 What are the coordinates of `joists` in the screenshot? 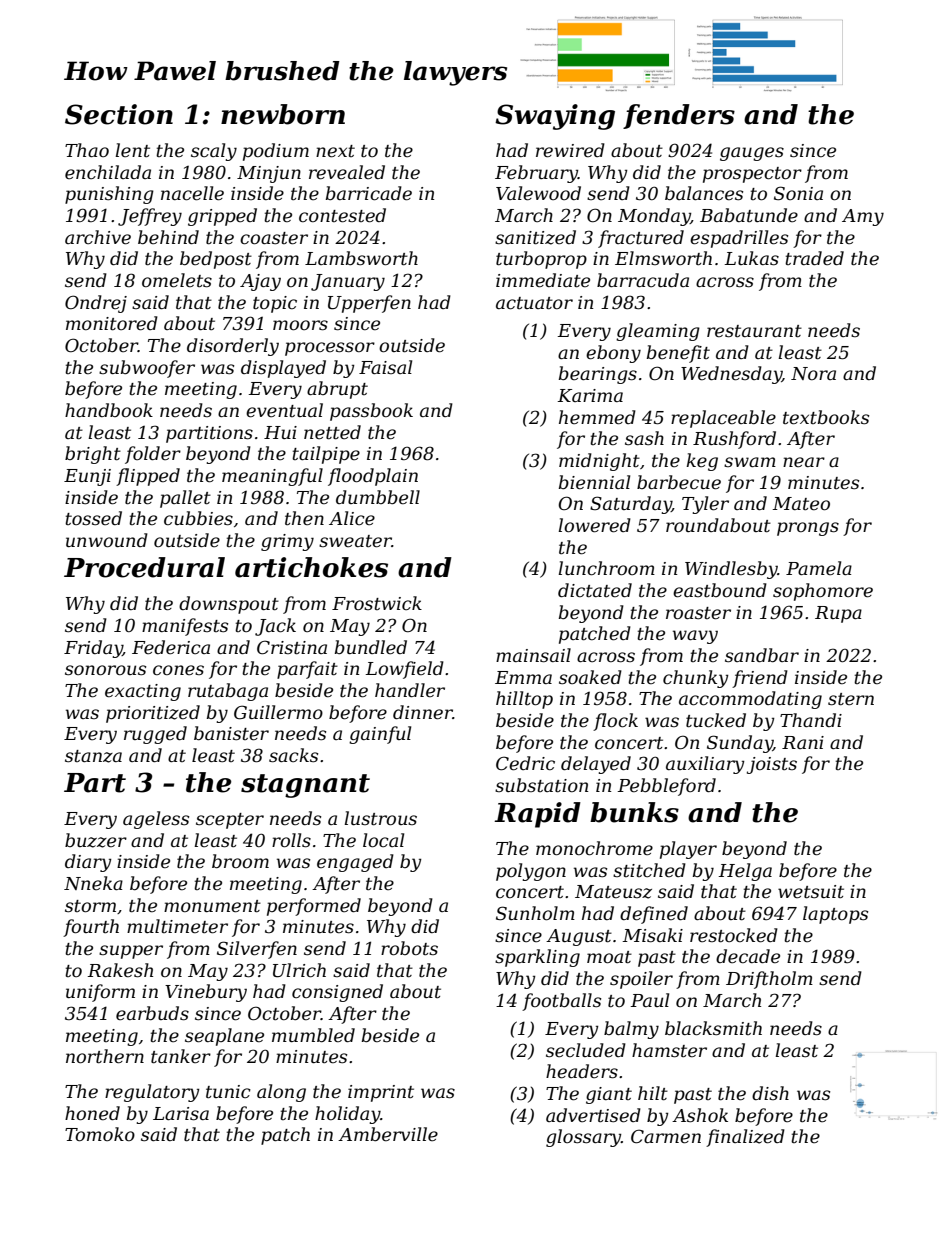 It's located at (772, 765).
